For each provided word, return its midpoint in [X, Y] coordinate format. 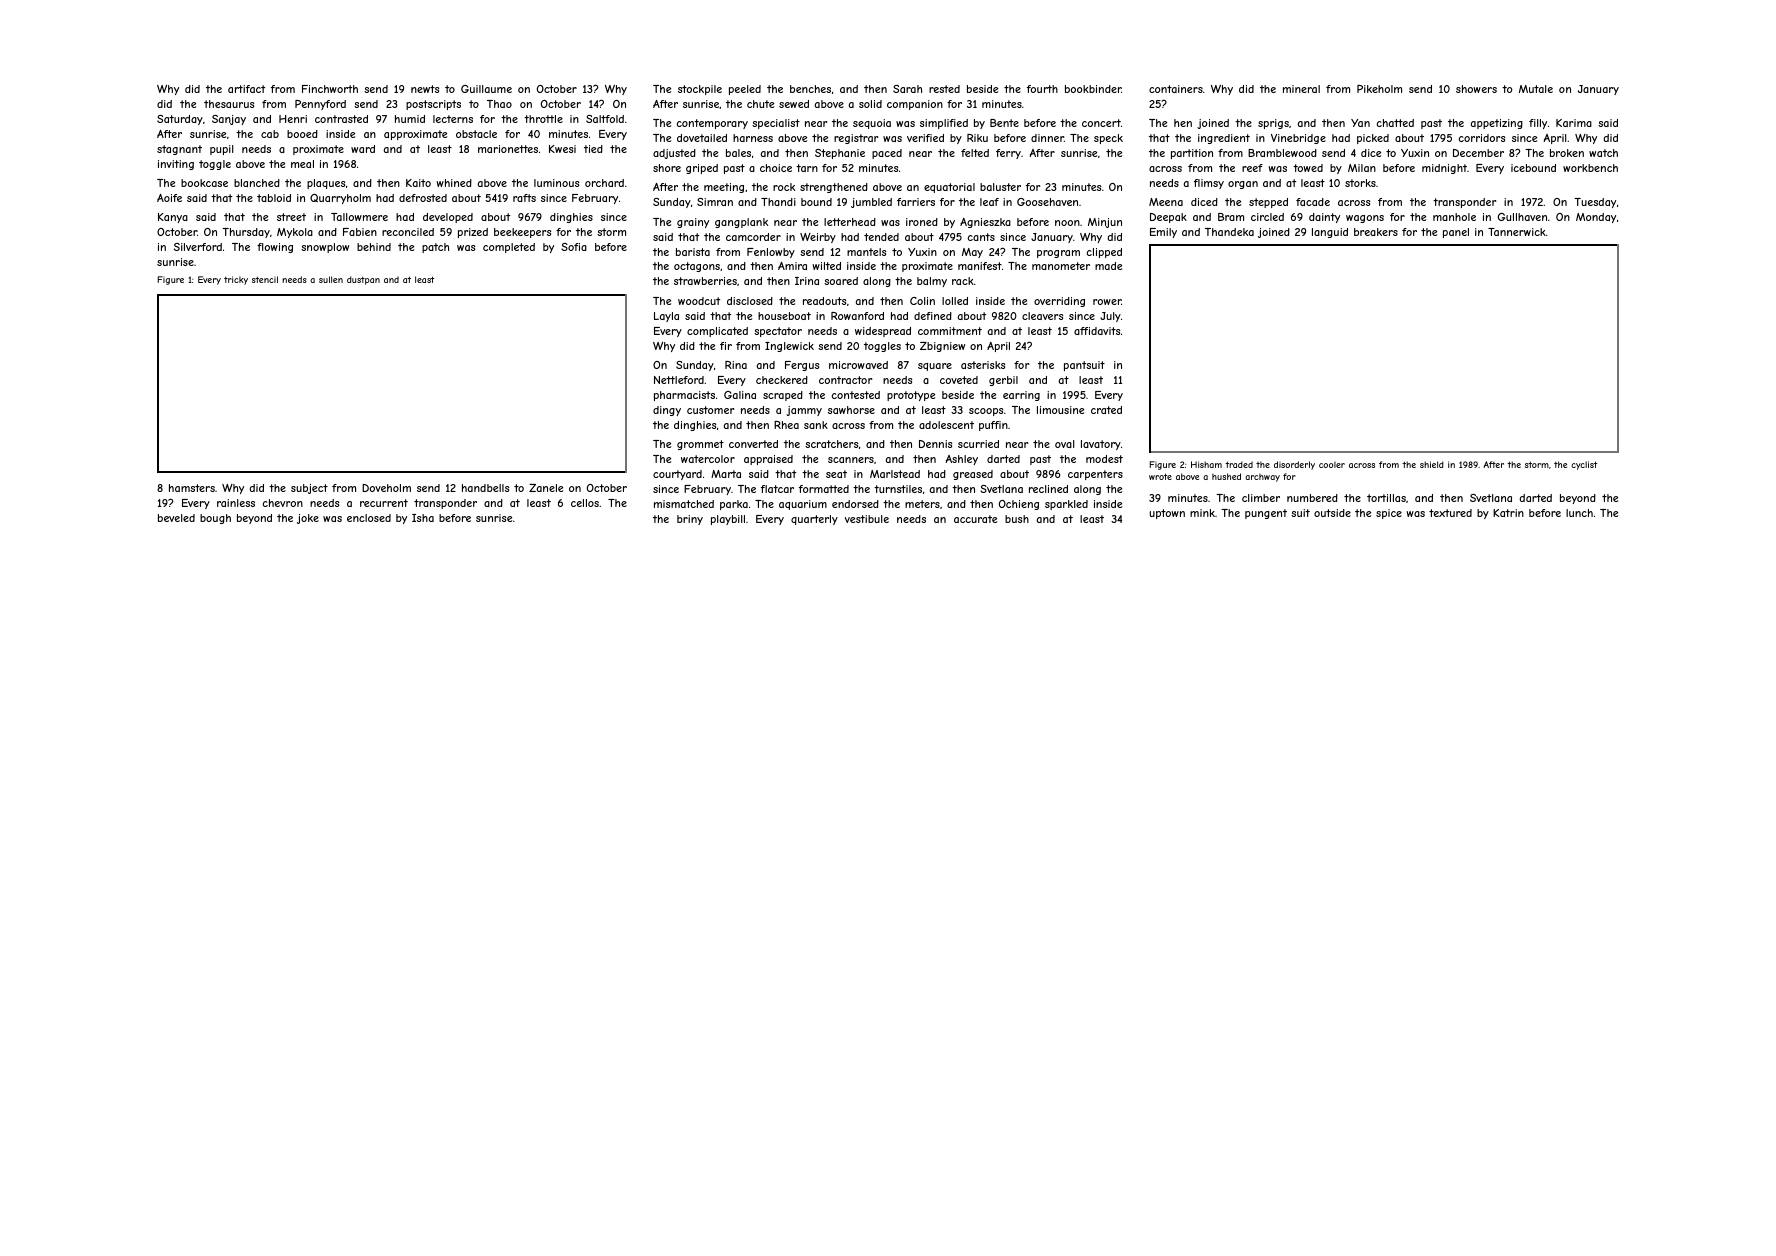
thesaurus [229, 104]
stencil [265, 279]
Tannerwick [1517, 232]
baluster [1000, 187]
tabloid [274, 198]
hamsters [192, 488]
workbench [1590, 168]
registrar [856, 139]
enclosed [369, 518]
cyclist [1584, 465]
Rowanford [857, 316]
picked [1373, 139]
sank [816, 425]
